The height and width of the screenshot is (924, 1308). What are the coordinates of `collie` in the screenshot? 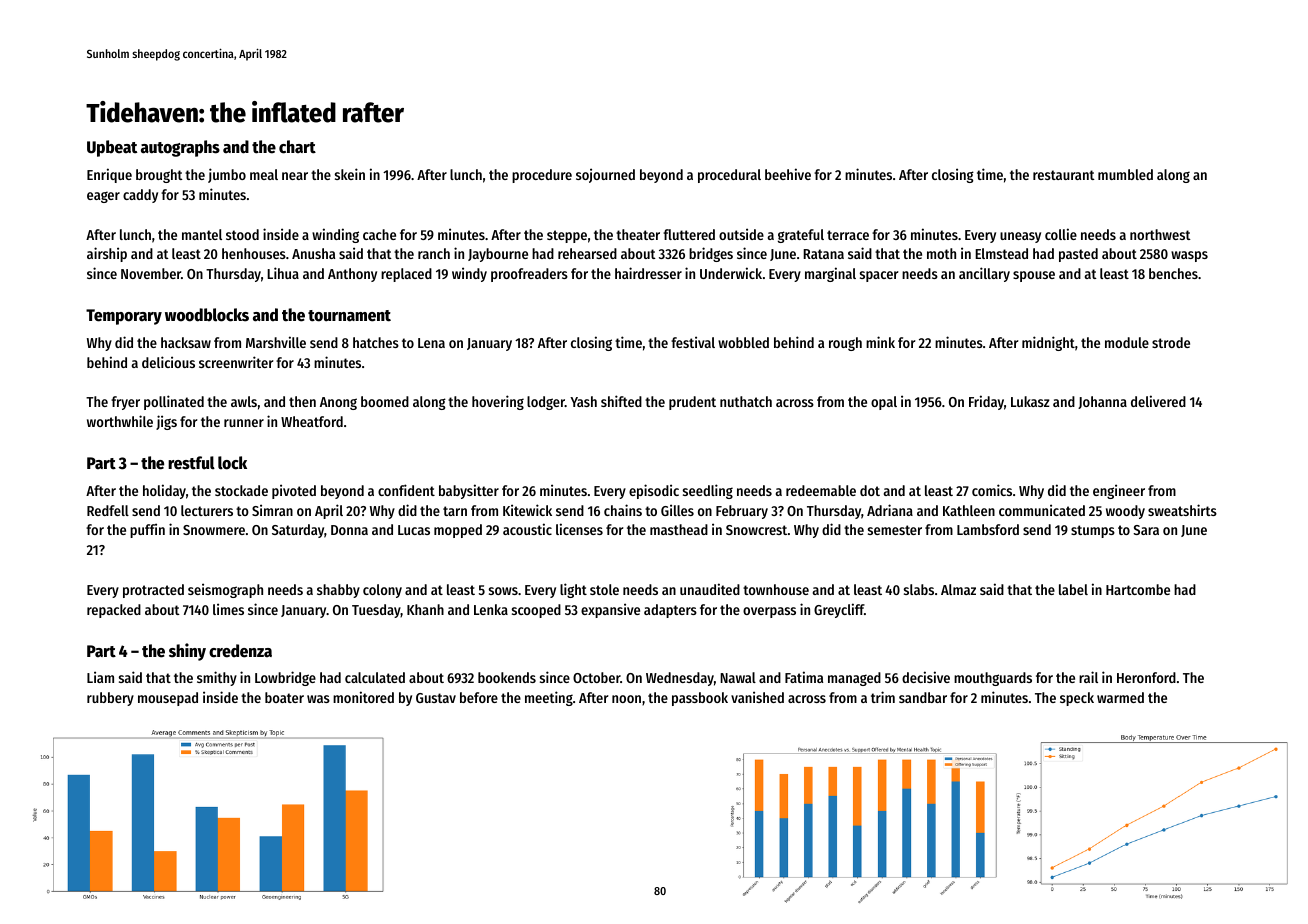 It's located at (1061, 234).
